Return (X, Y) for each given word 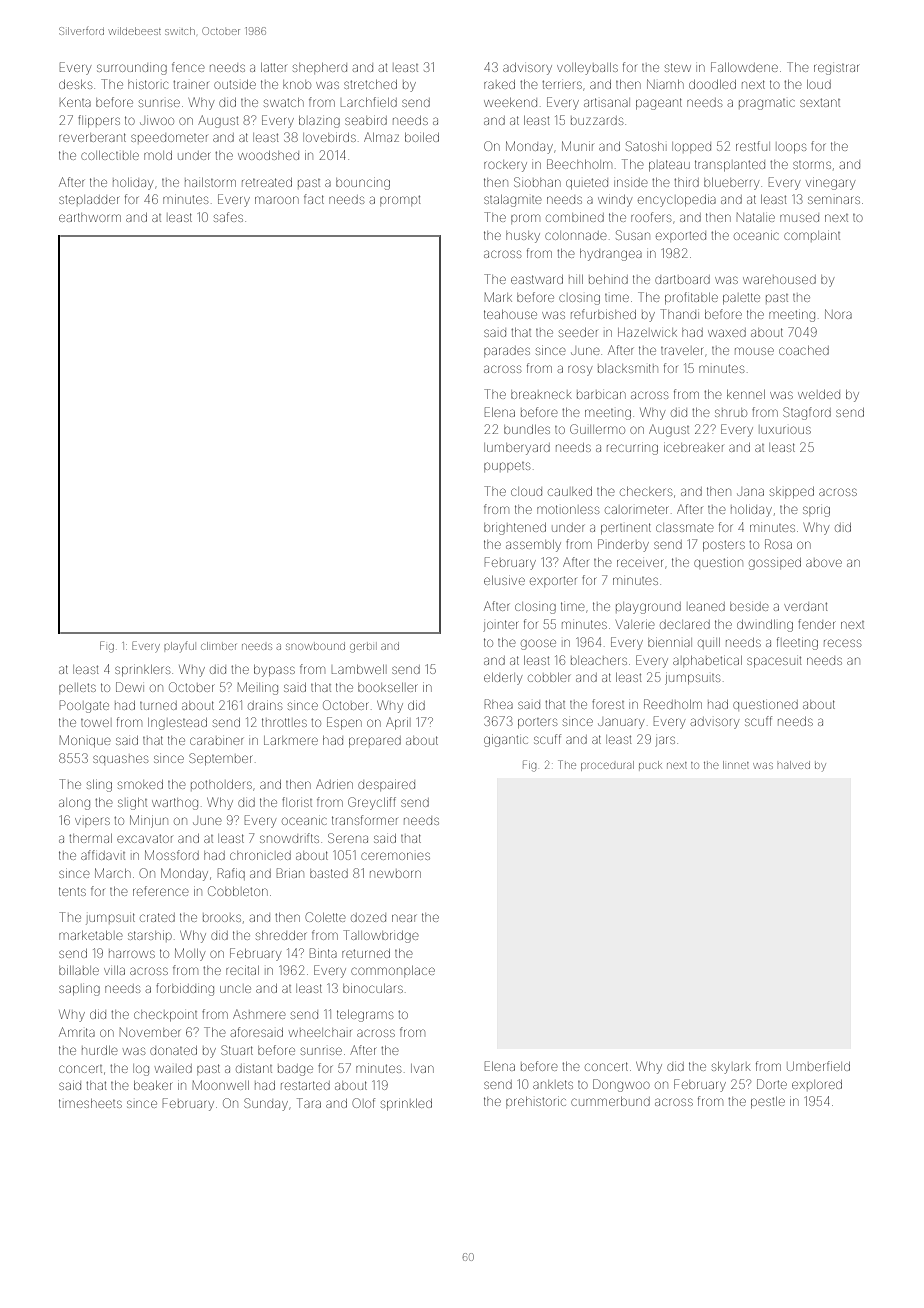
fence (188, 67)
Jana (750, 492)
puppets (507, 466)
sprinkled (406, 1104)
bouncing (363, 184)
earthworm (90, 217)
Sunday (266, 1104)
